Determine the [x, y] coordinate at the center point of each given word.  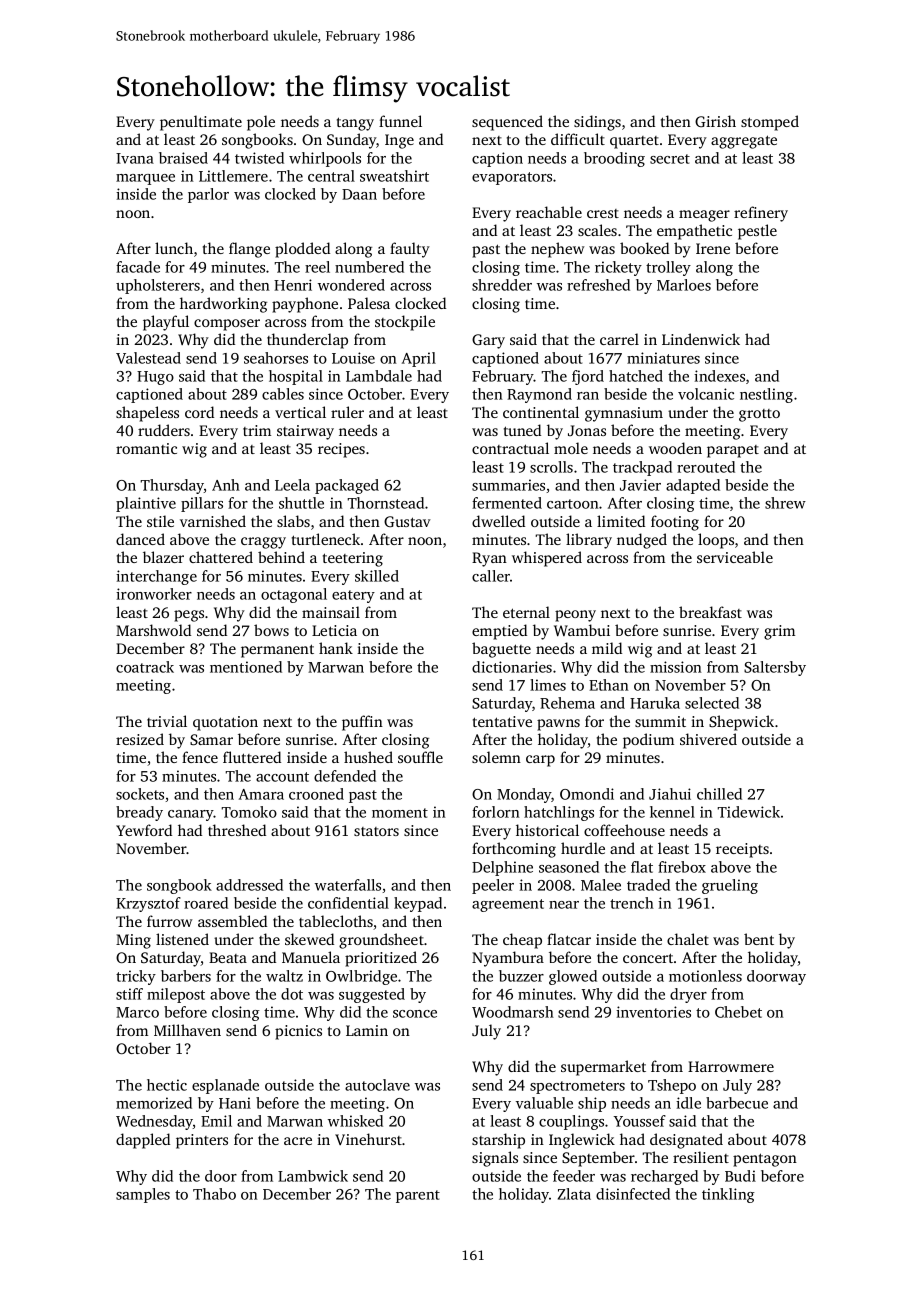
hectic [167, 1085]
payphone [305, 305]
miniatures [663, 358]
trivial [167, 721]
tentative [502, 721]
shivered [708, 739]
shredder [502, 285]
